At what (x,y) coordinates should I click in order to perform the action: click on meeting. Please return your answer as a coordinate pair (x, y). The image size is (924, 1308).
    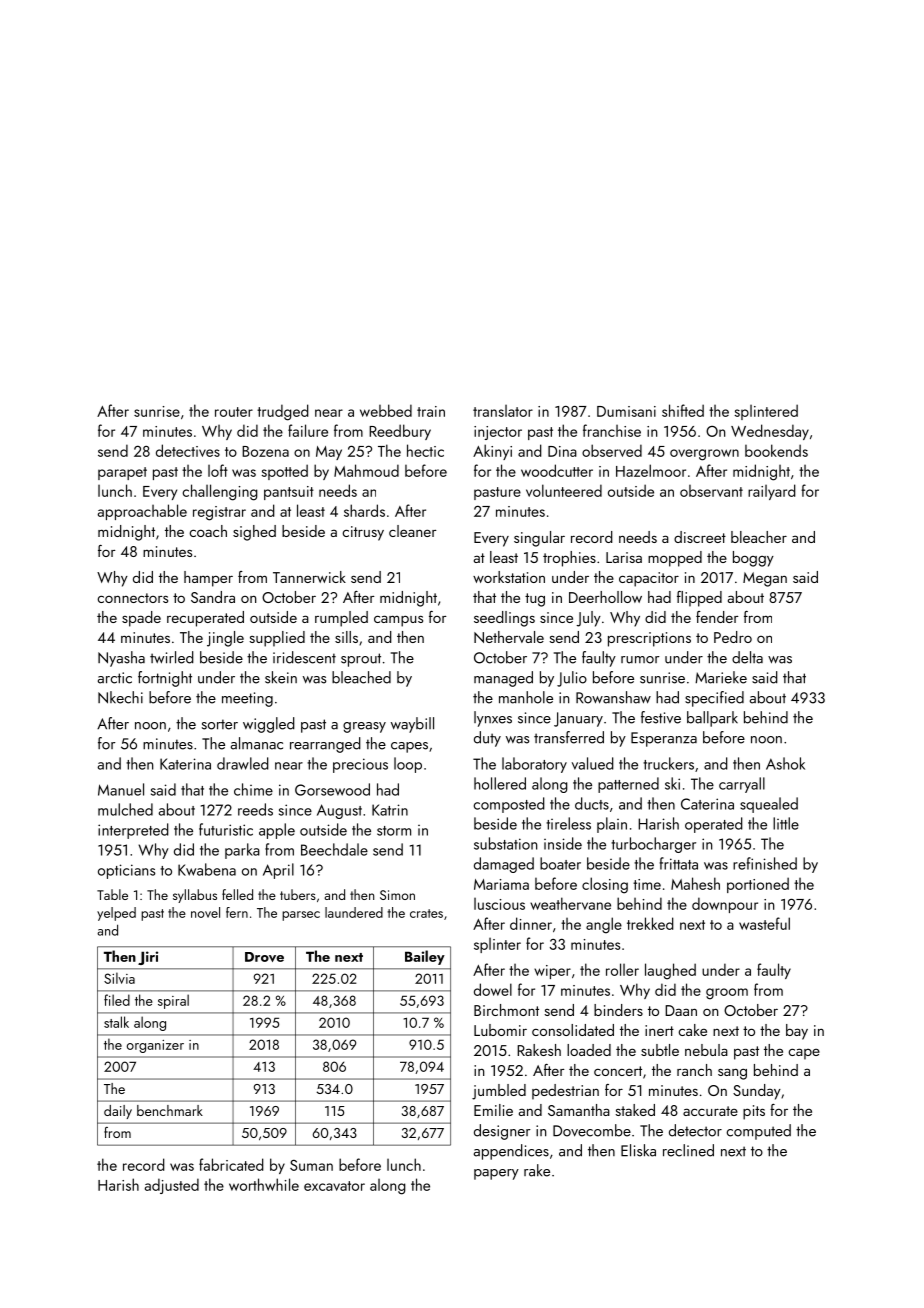
    Looking at the image, I should click on (247, 699).
